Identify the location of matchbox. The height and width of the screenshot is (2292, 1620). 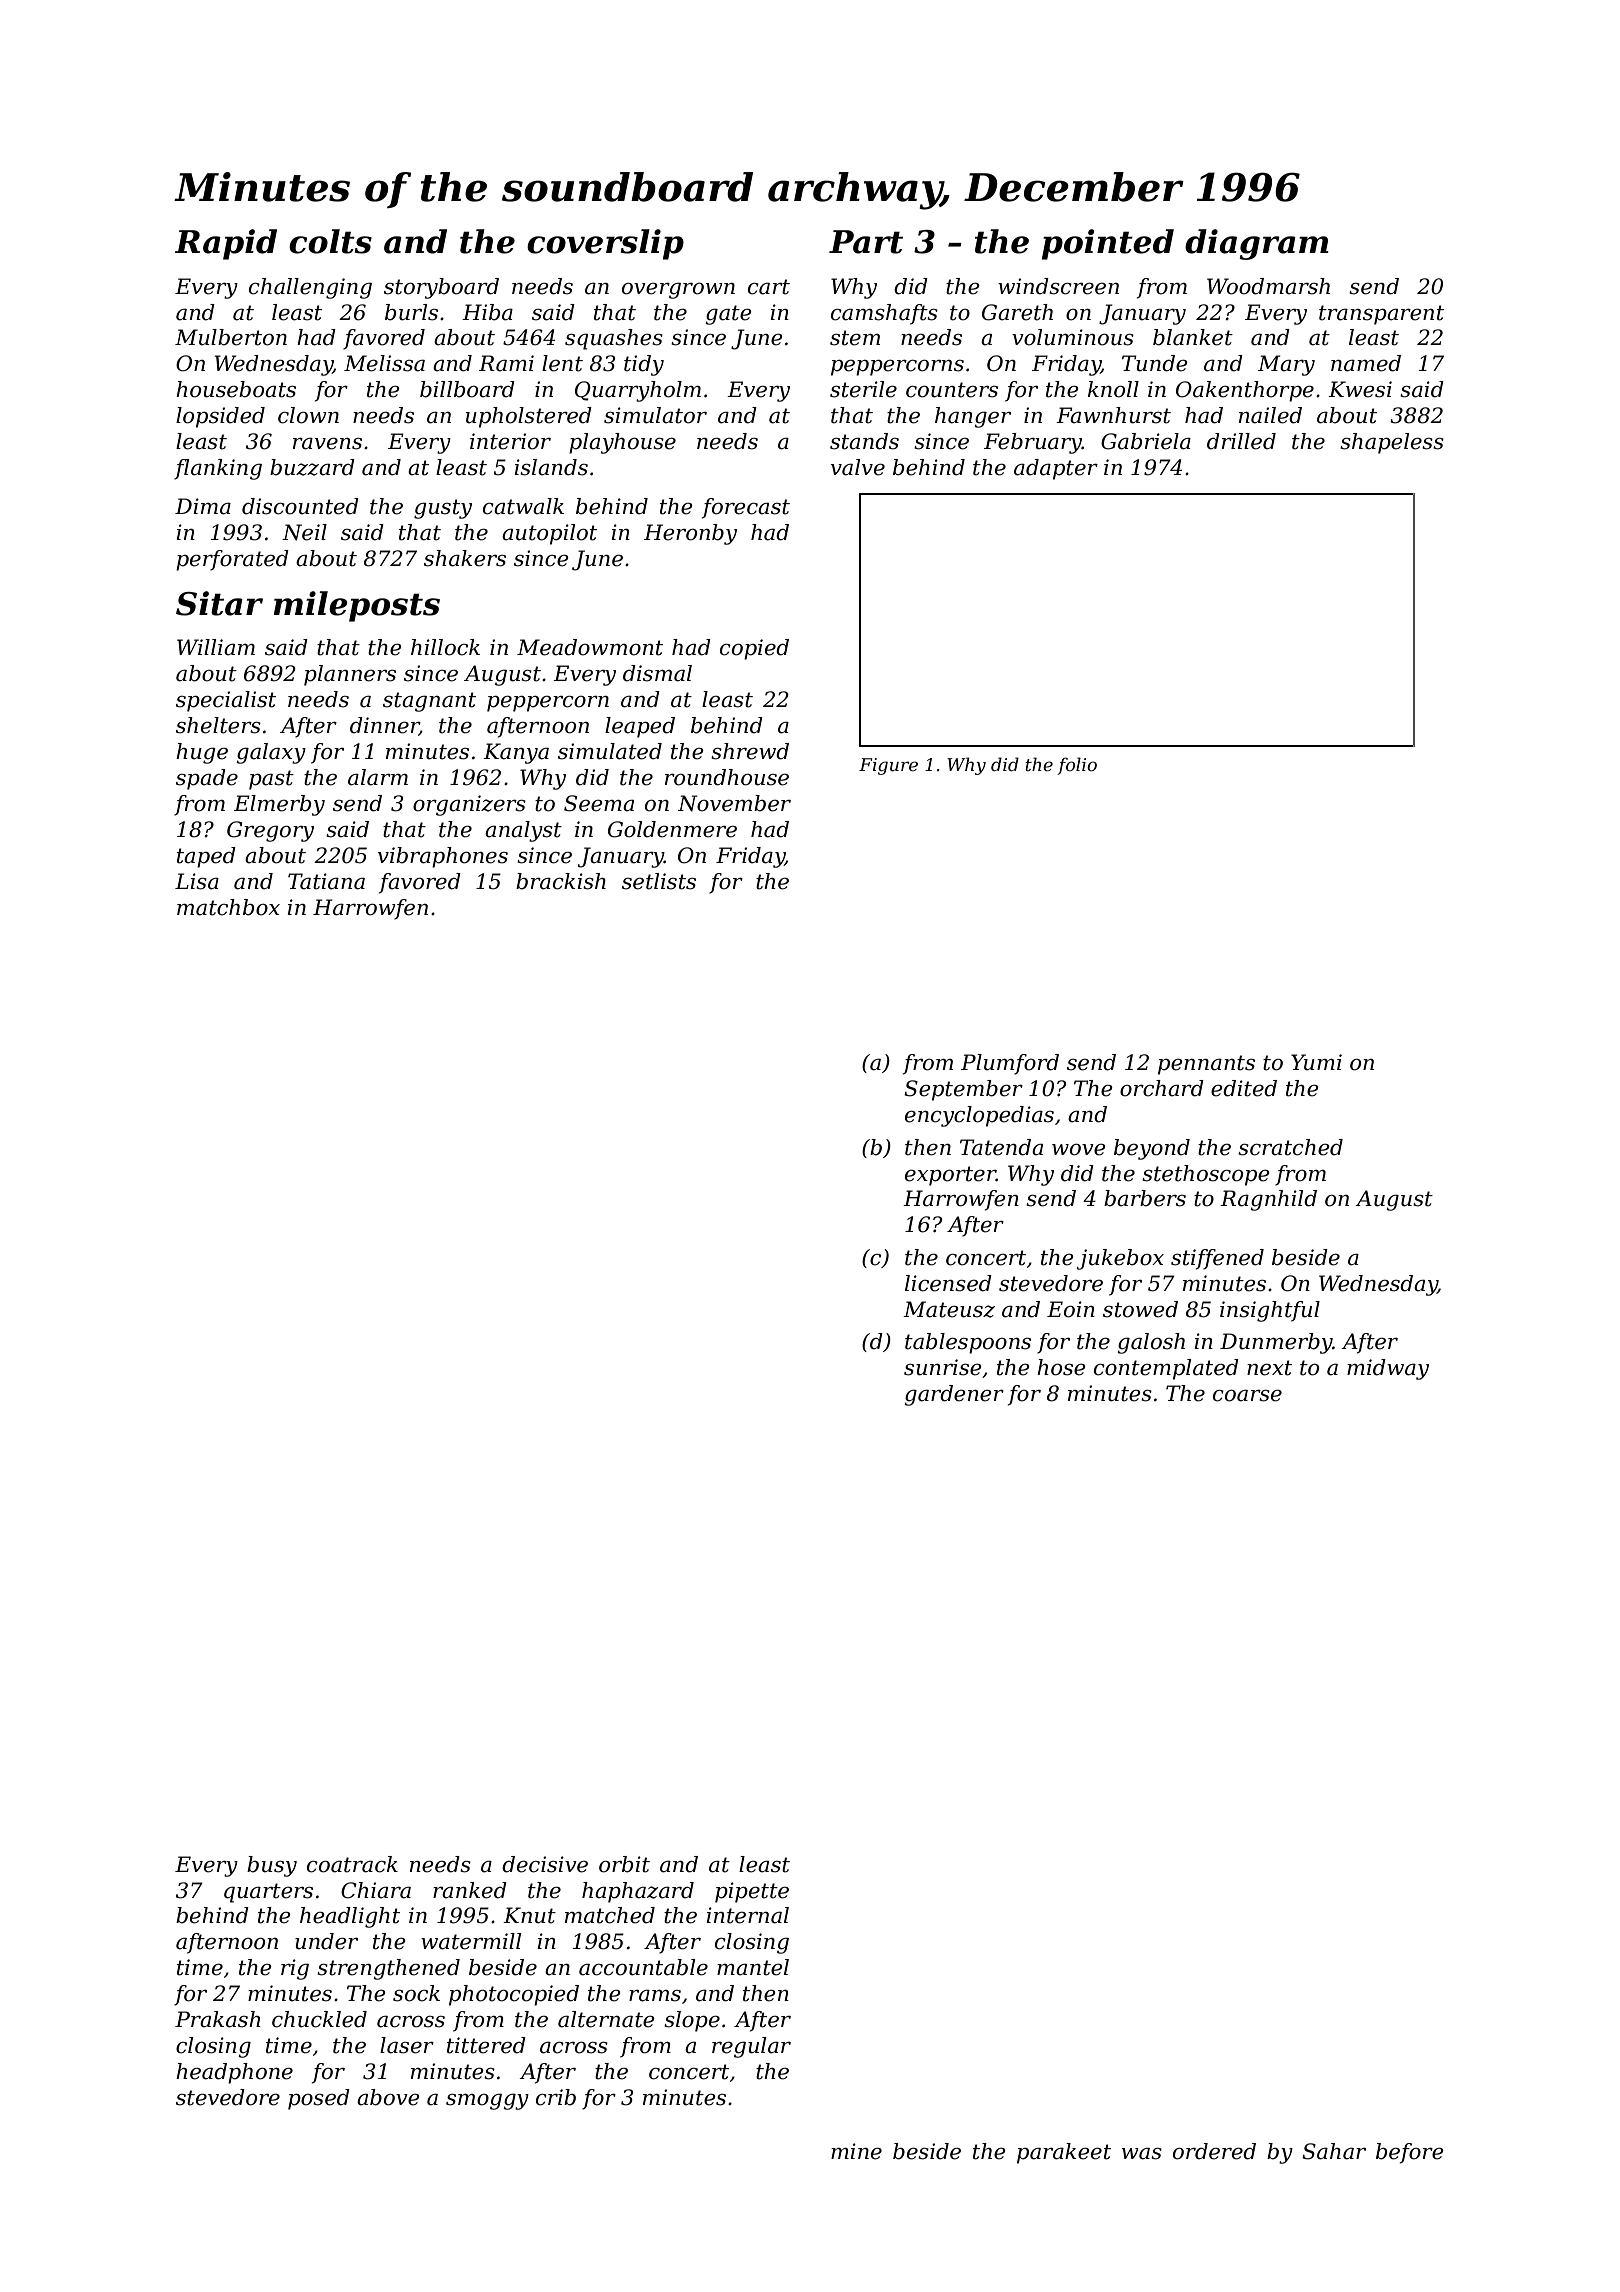
(228, 907).
